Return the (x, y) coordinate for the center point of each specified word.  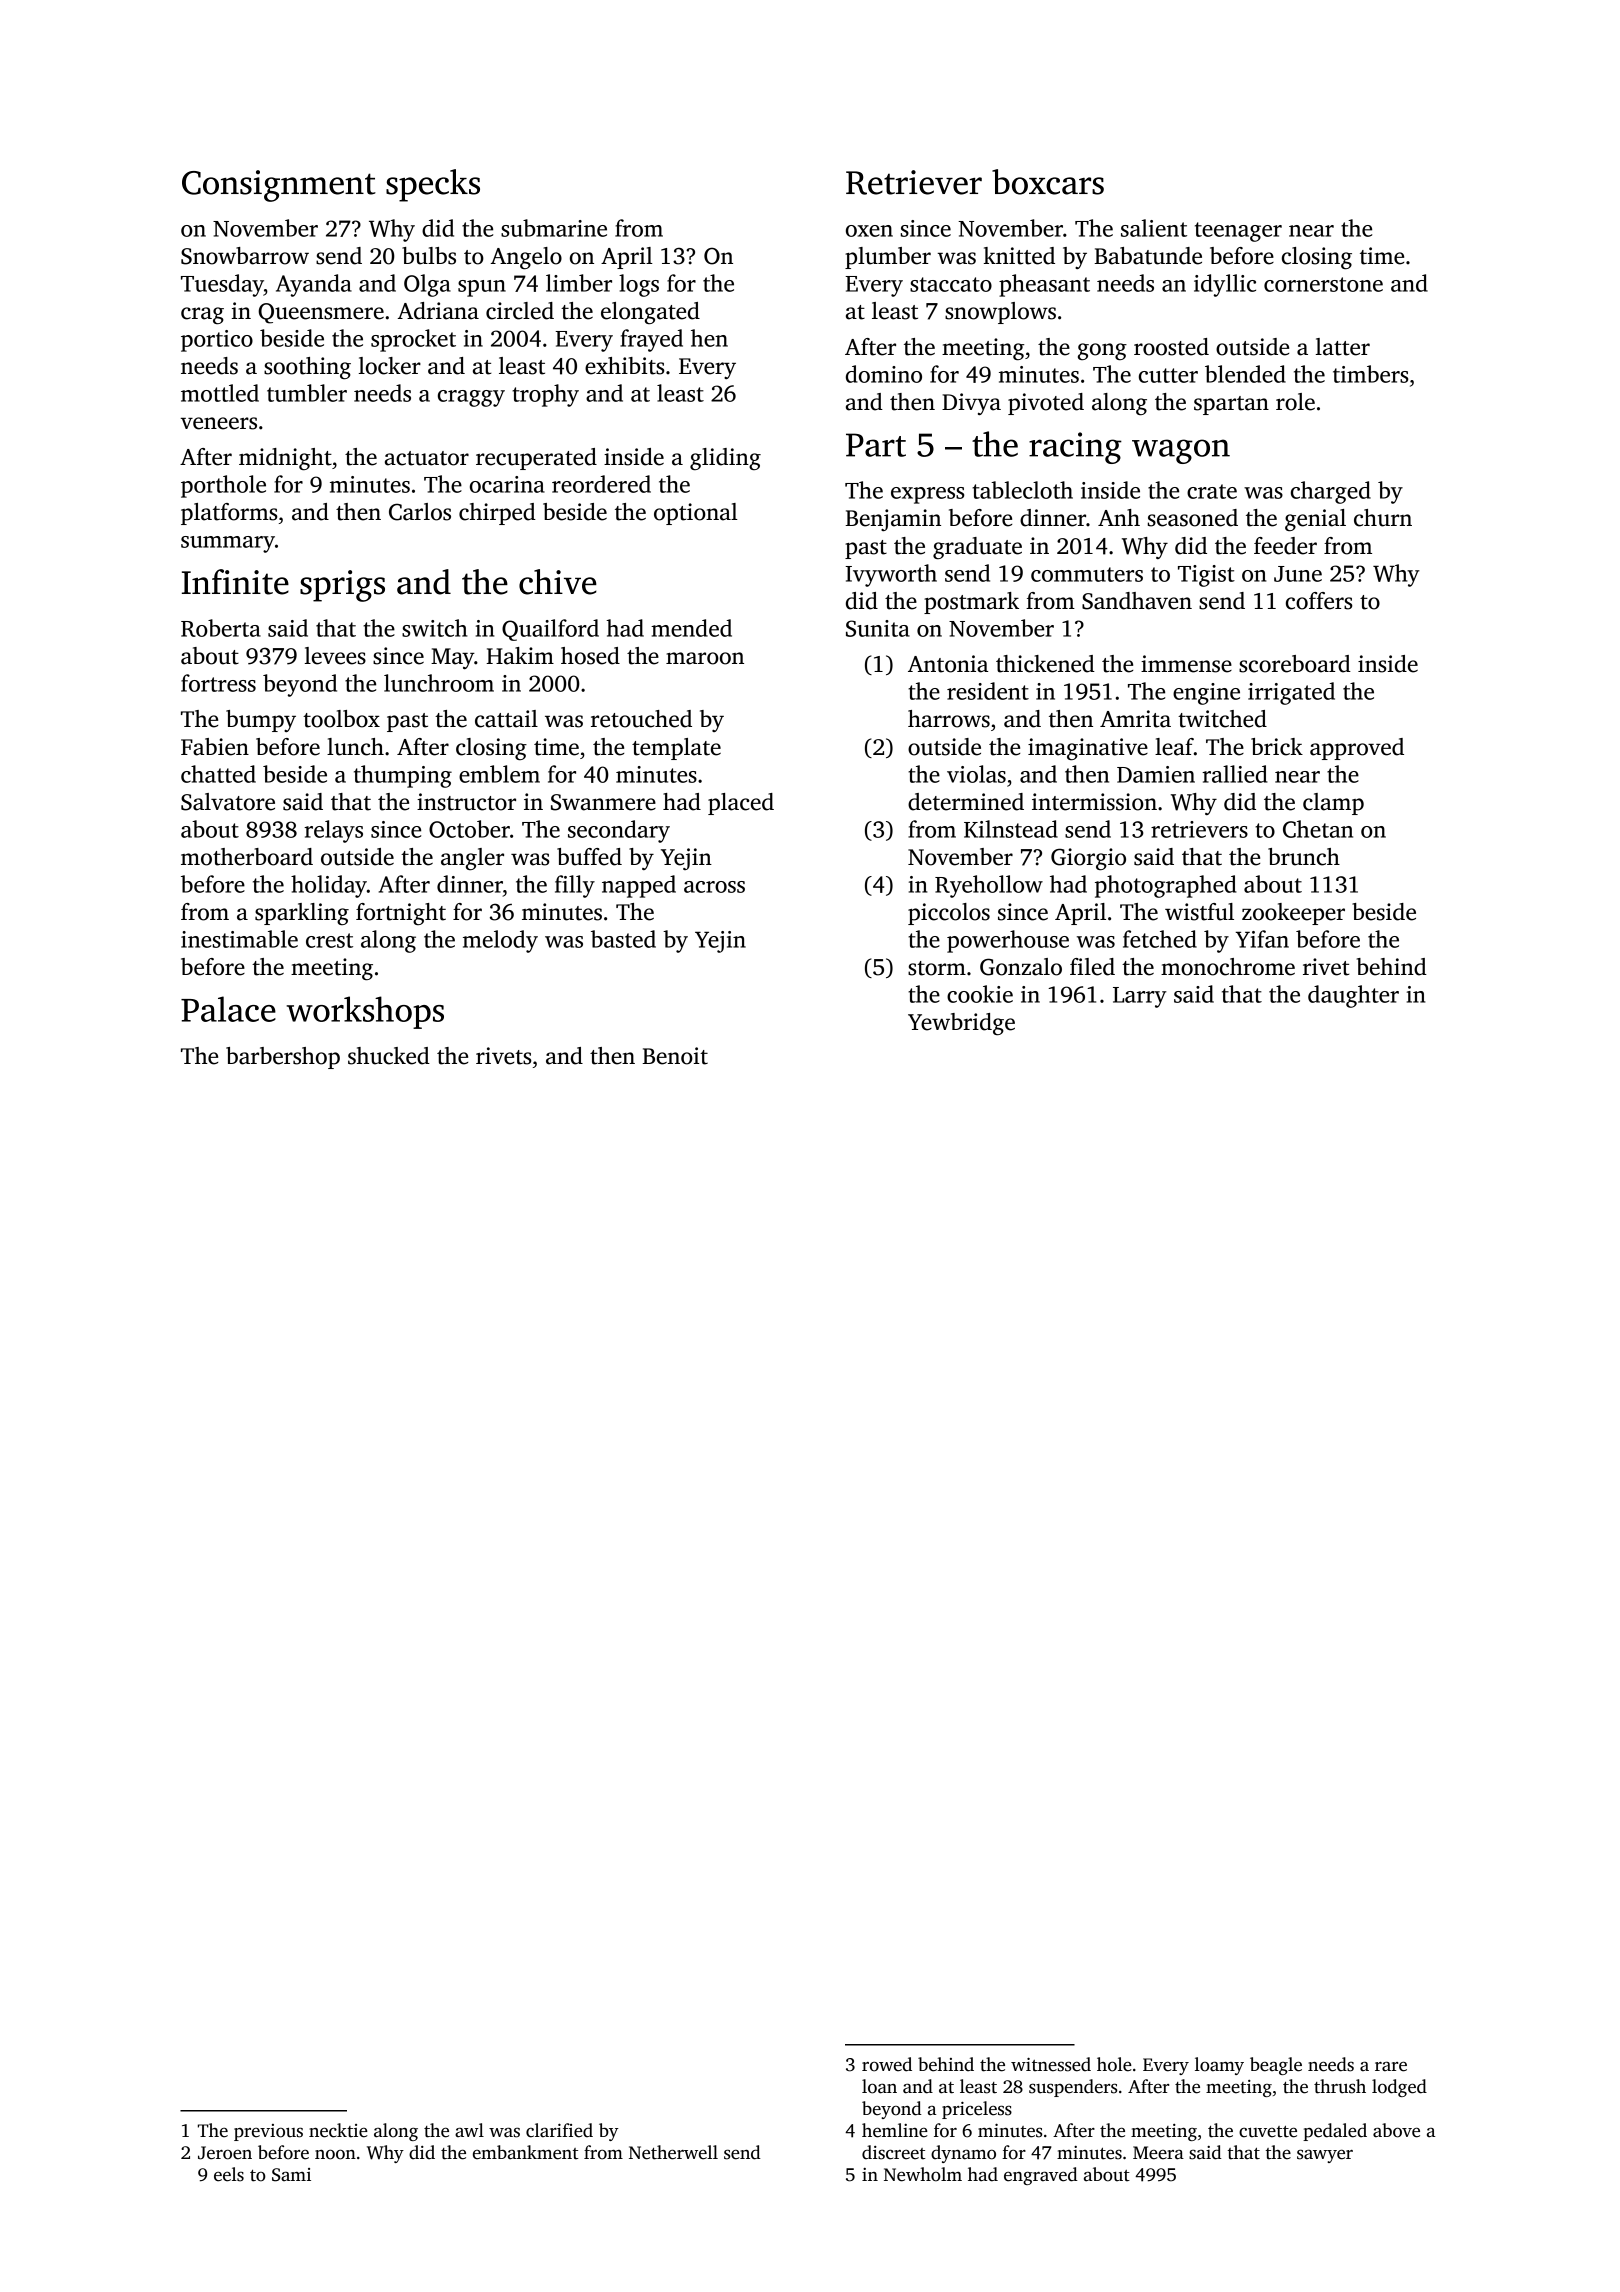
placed (741, 804)
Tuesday (222, 285)
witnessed (1051, 2064)
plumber (888, 258)
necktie (338, 2130)
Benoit (675, 1056)
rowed (887, 2064)
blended (1245, 374)
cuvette (1268, 2132)
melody (500, 941)
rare (1391, 2066)
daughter (1353, 996)
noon (335, 2154)
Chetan (1318, 829)
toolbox (341, 719)
